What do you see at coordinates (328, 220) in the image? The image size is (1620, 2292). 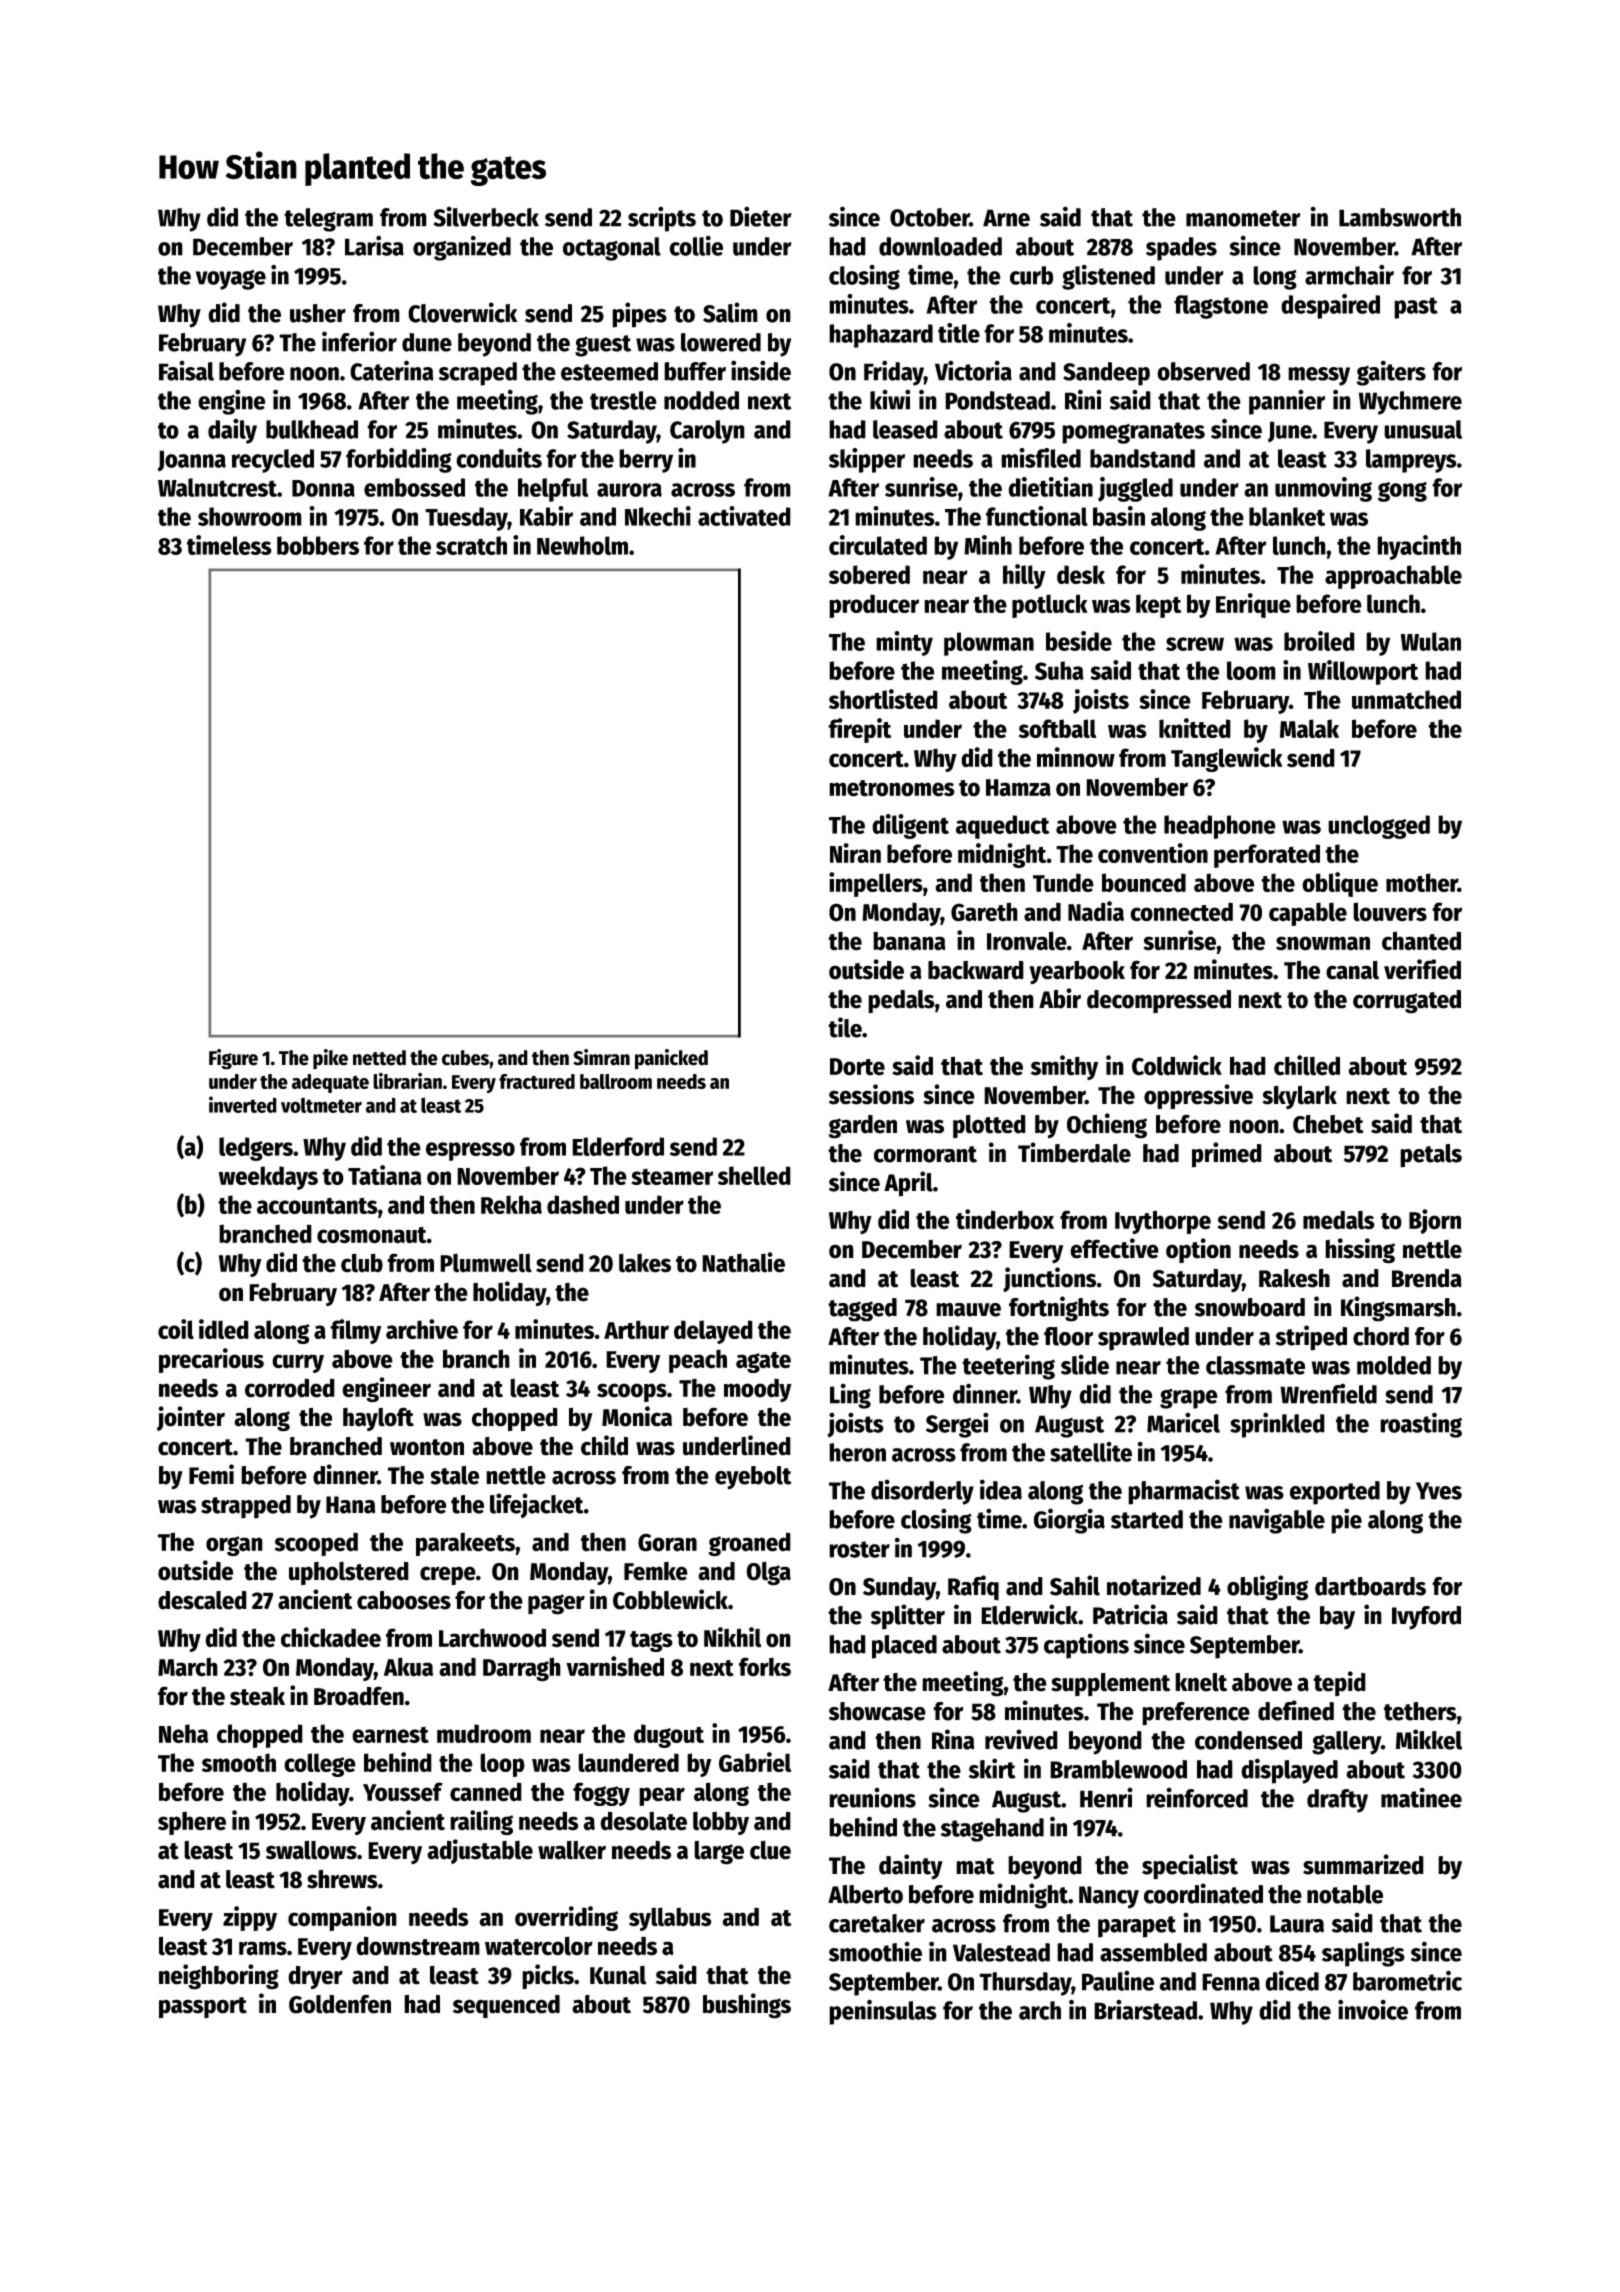 I see `telegram` at bounding box center [328, 220].
